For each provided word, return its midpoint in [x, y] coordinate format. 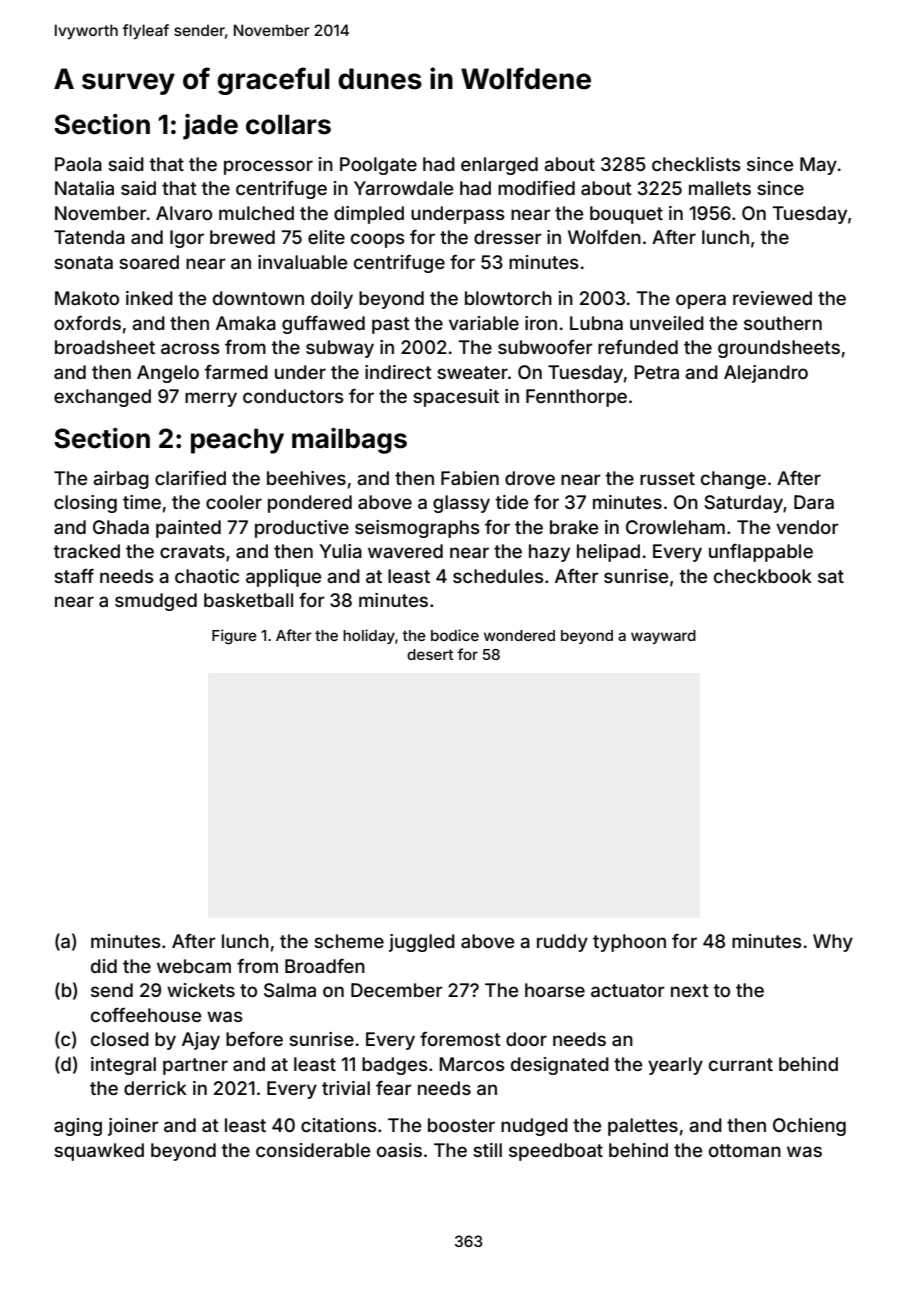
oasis [399, 1150]
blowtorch [508, 298]
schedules [498, 576]
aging [78, 1127]
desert [430, 654]
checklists [696, 164]
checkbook [763, 576]
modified [536, 188]
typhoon [629, 943]
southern [783, 323]
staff [74, 576]
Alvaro [184, 213]
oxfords [87, 323]
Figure [234, 637]
